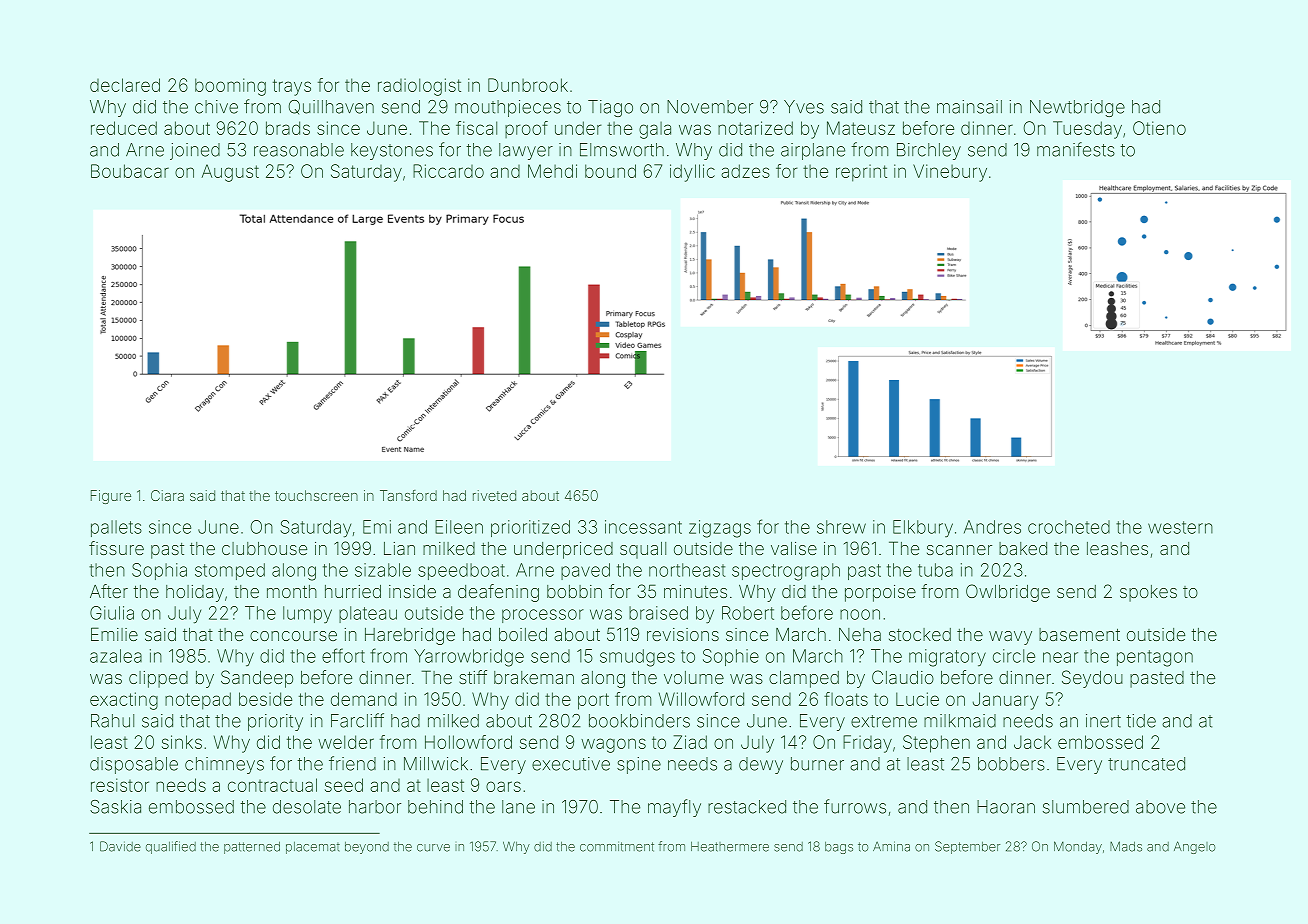 This image has width=1308, height=924. I want to click on crocheted, so click(1069, 527).
